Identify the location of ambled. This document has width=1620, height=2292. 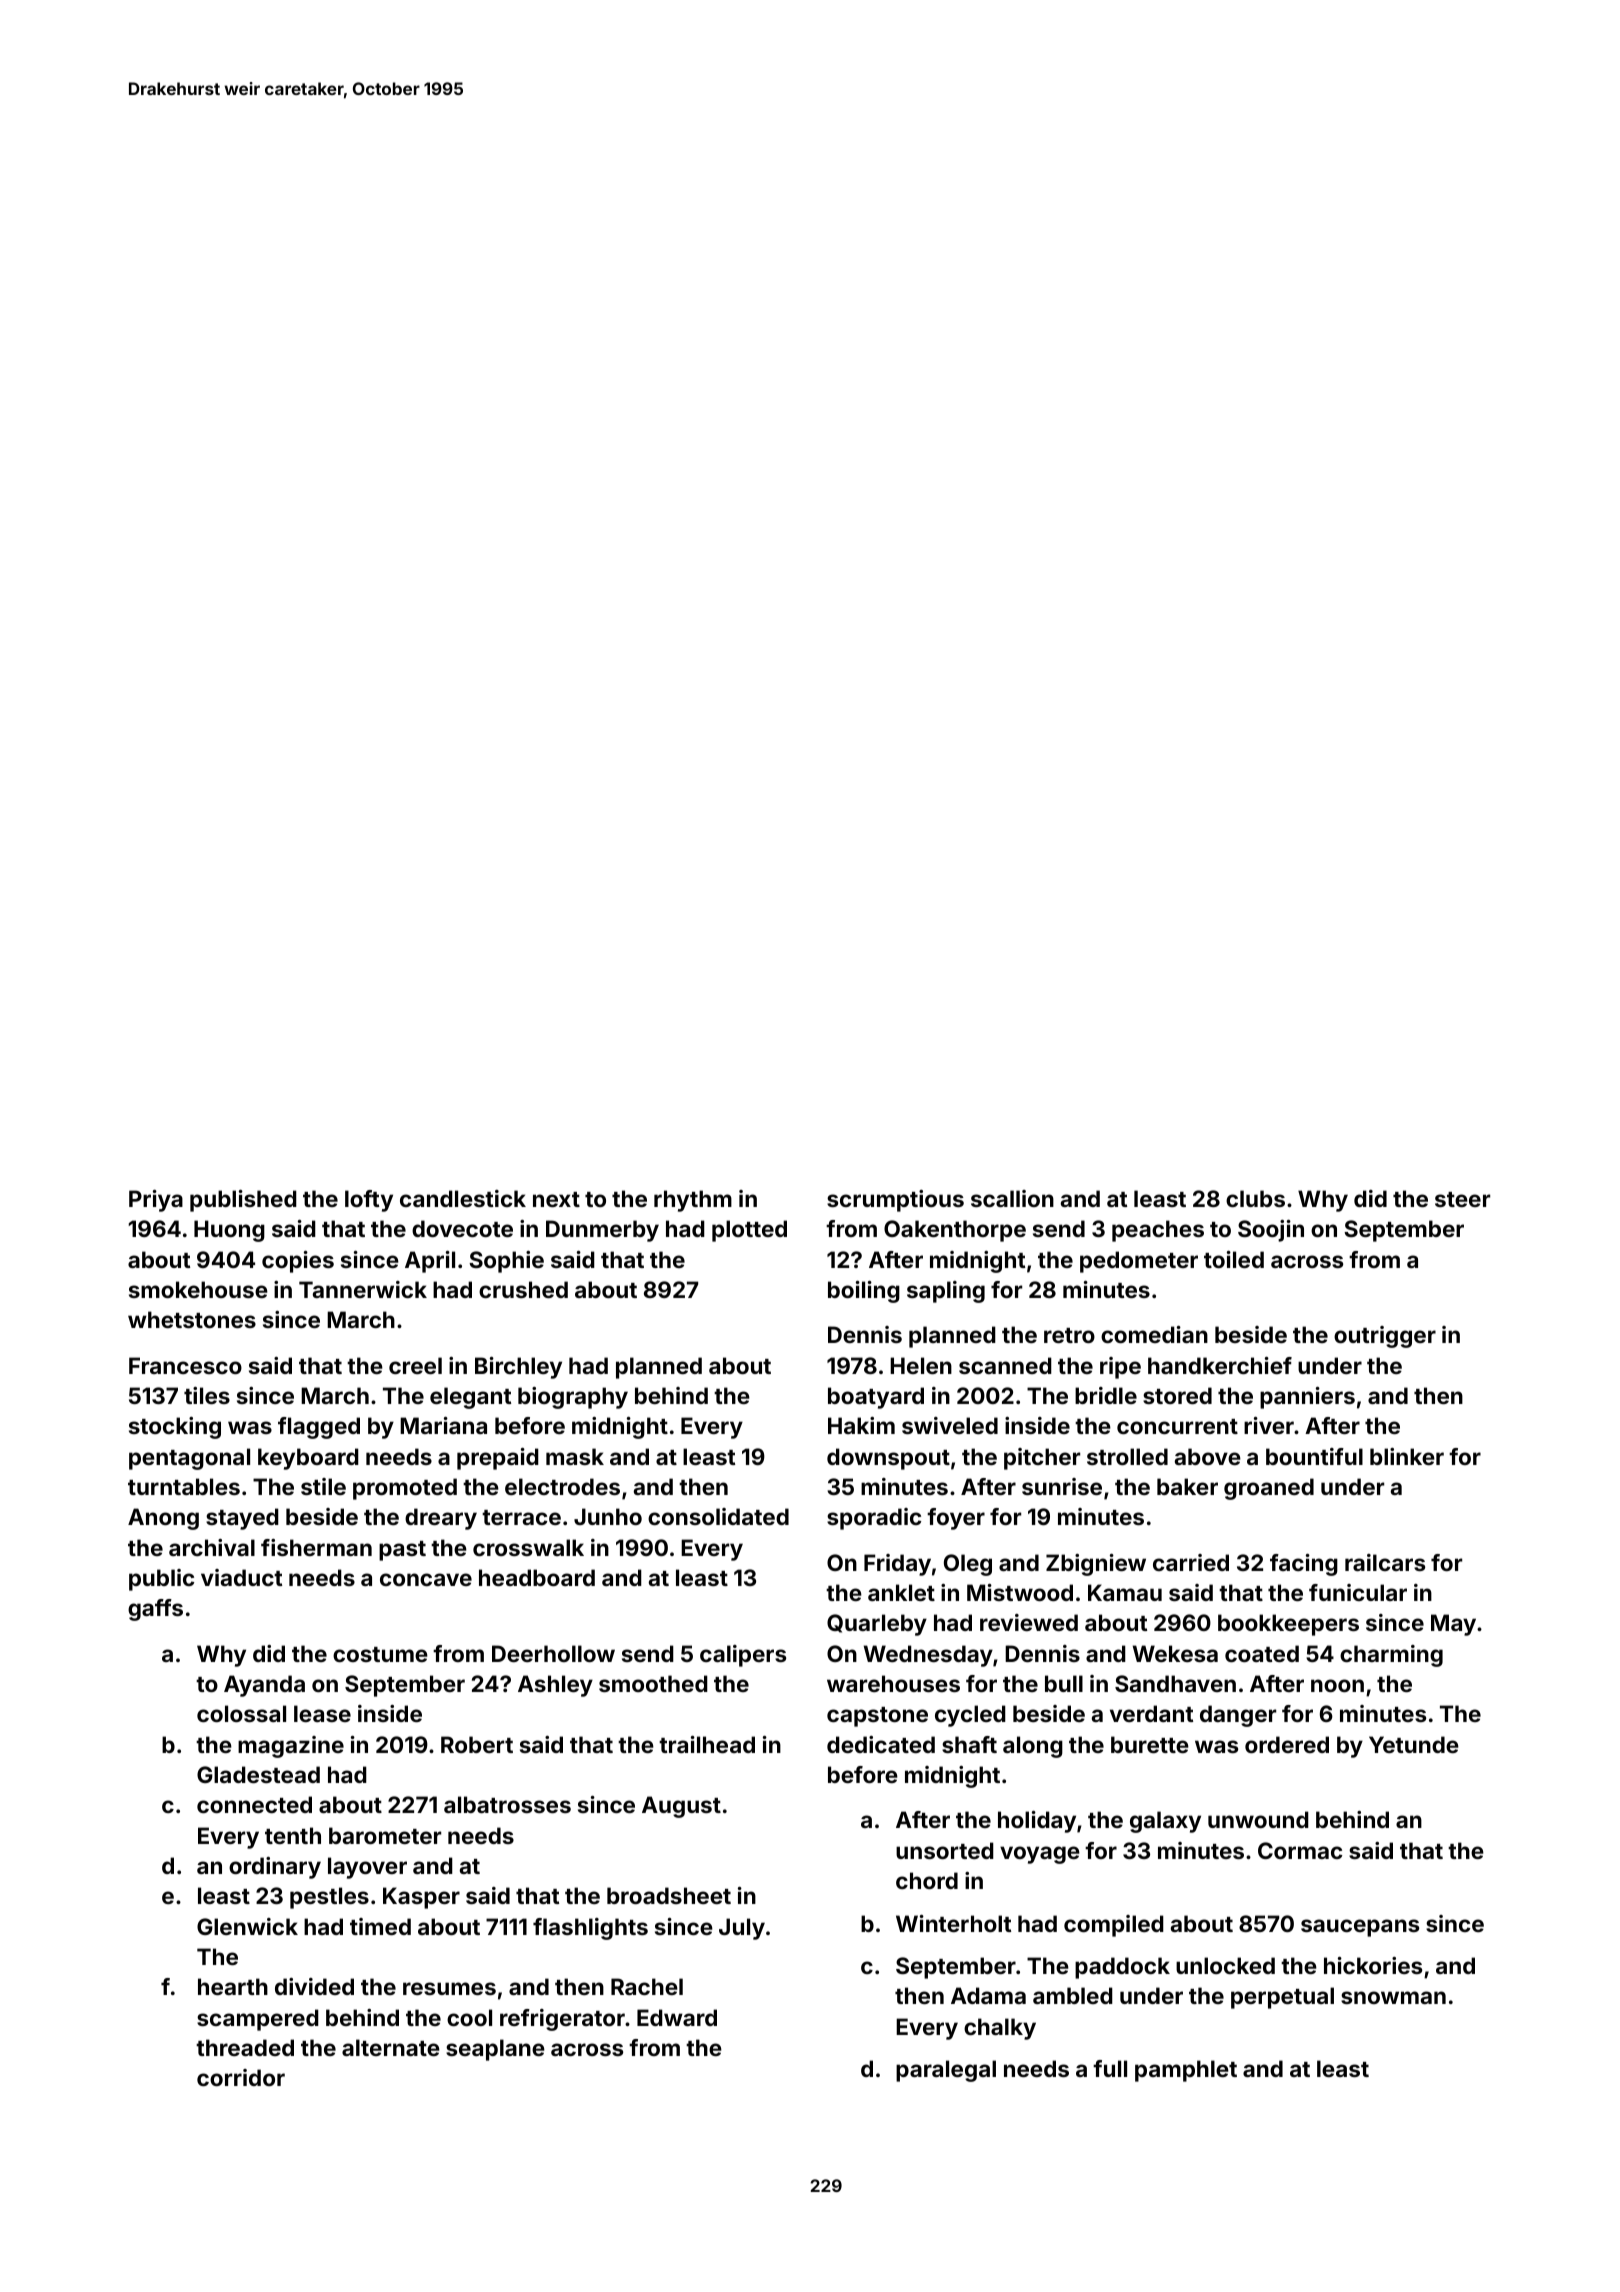
(1073, 1995).
